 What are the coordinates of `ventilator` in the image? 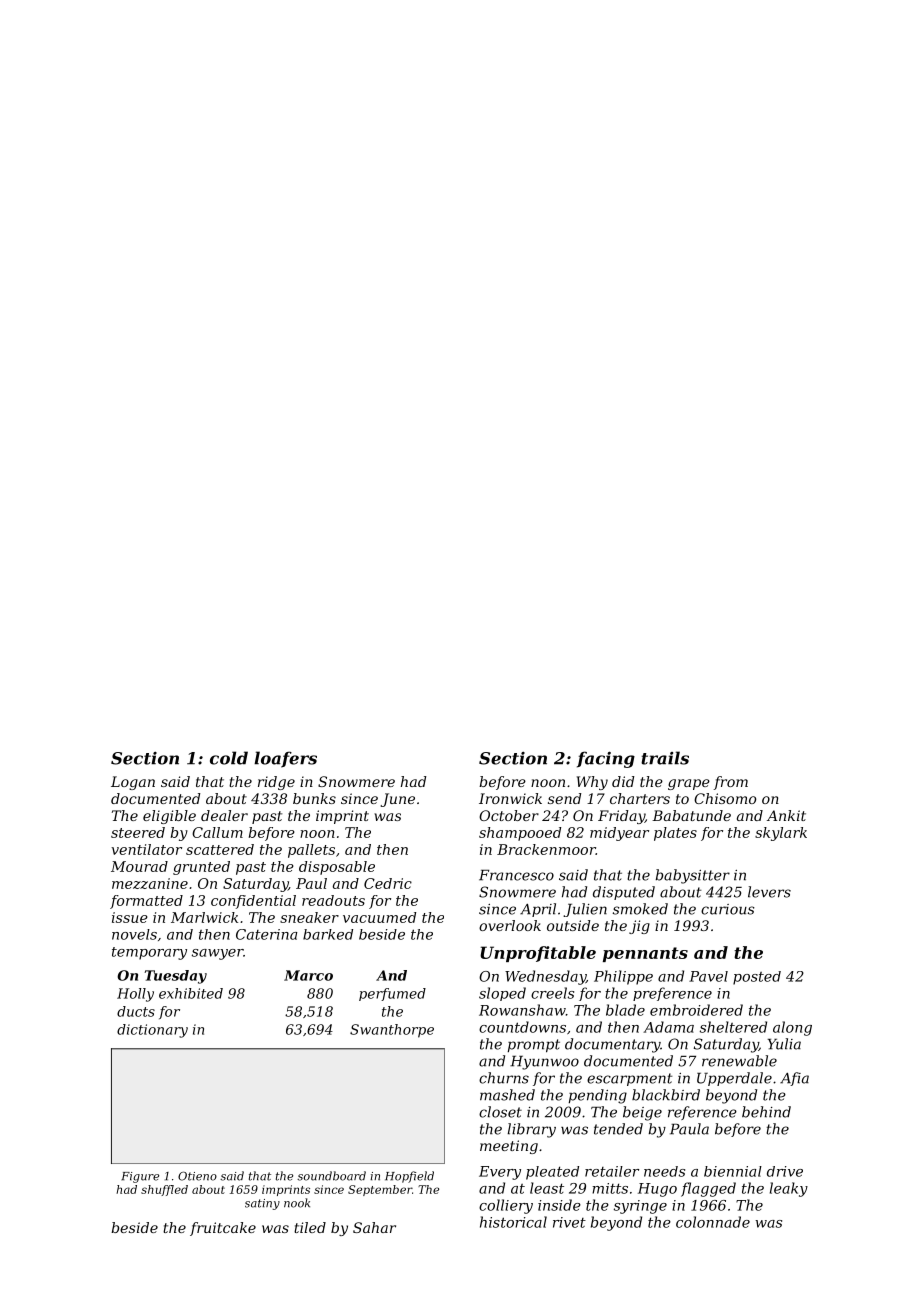 It's located at (146, 849).
